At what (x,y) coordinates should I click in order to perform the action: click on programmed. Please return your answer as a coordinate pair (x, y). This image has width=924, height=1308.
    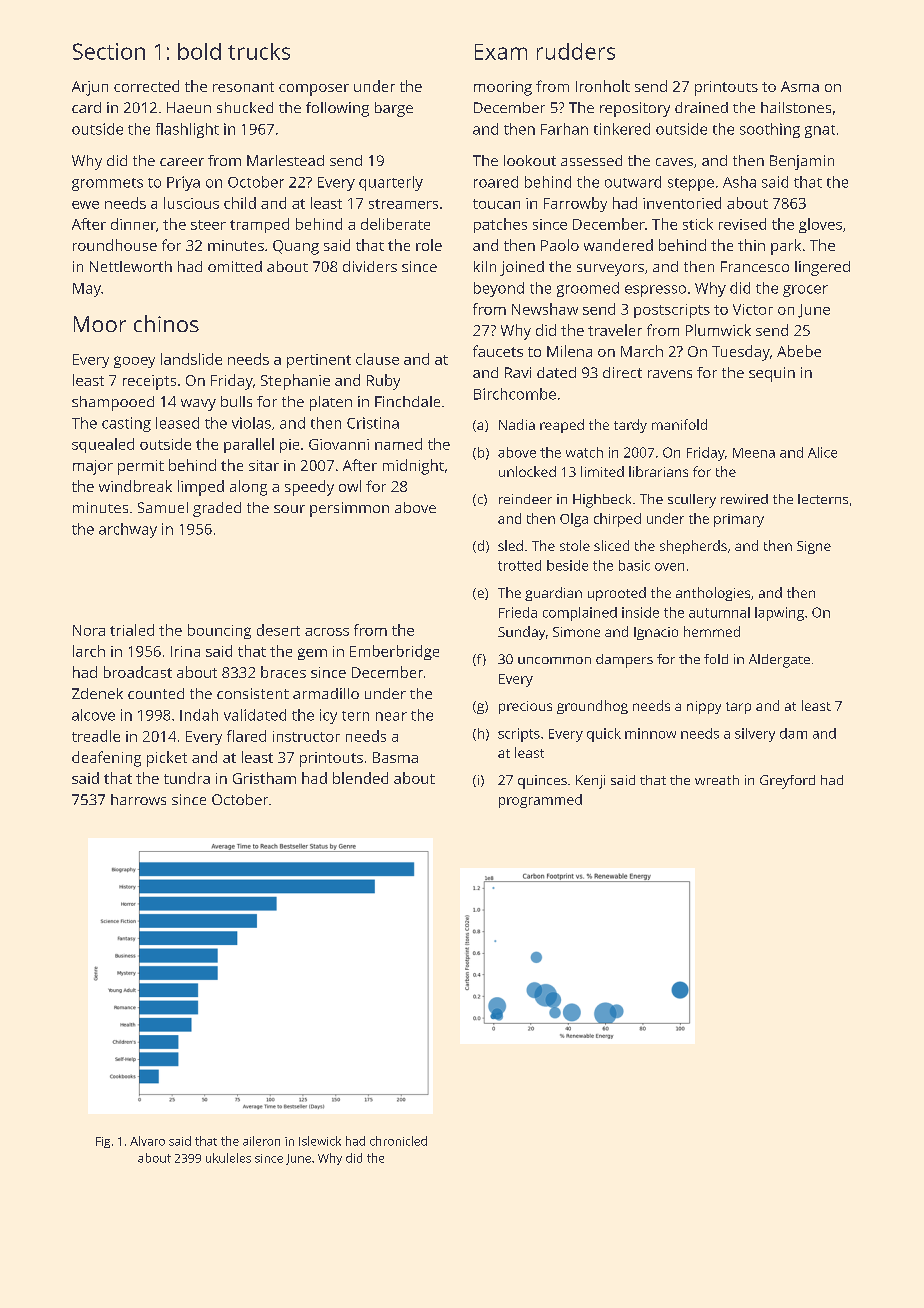
    Looking at the image, I should click on (540, 801).
